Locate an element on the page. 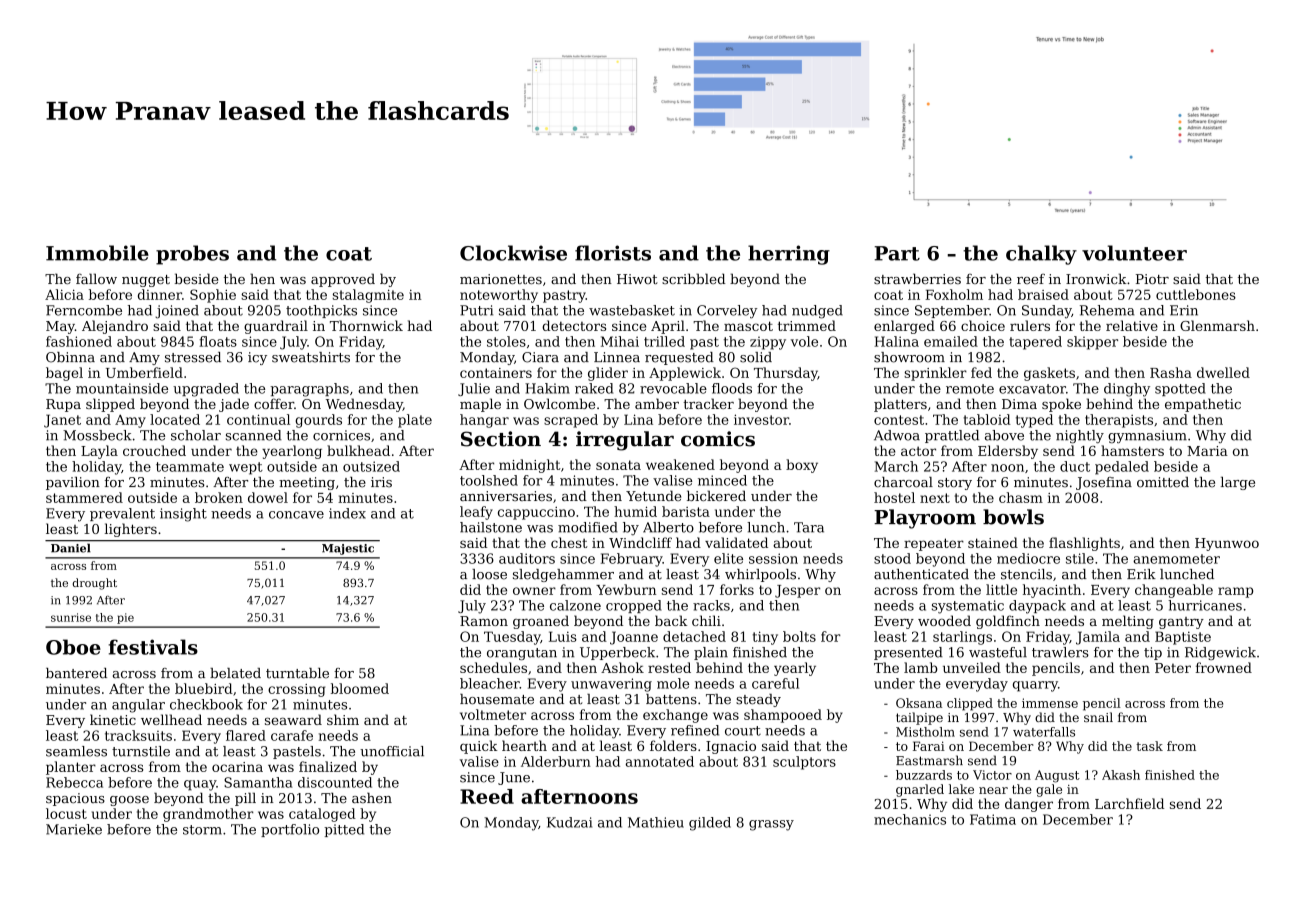 This image has width=1308, height=924. platters is located at coordinates (900, 405).
